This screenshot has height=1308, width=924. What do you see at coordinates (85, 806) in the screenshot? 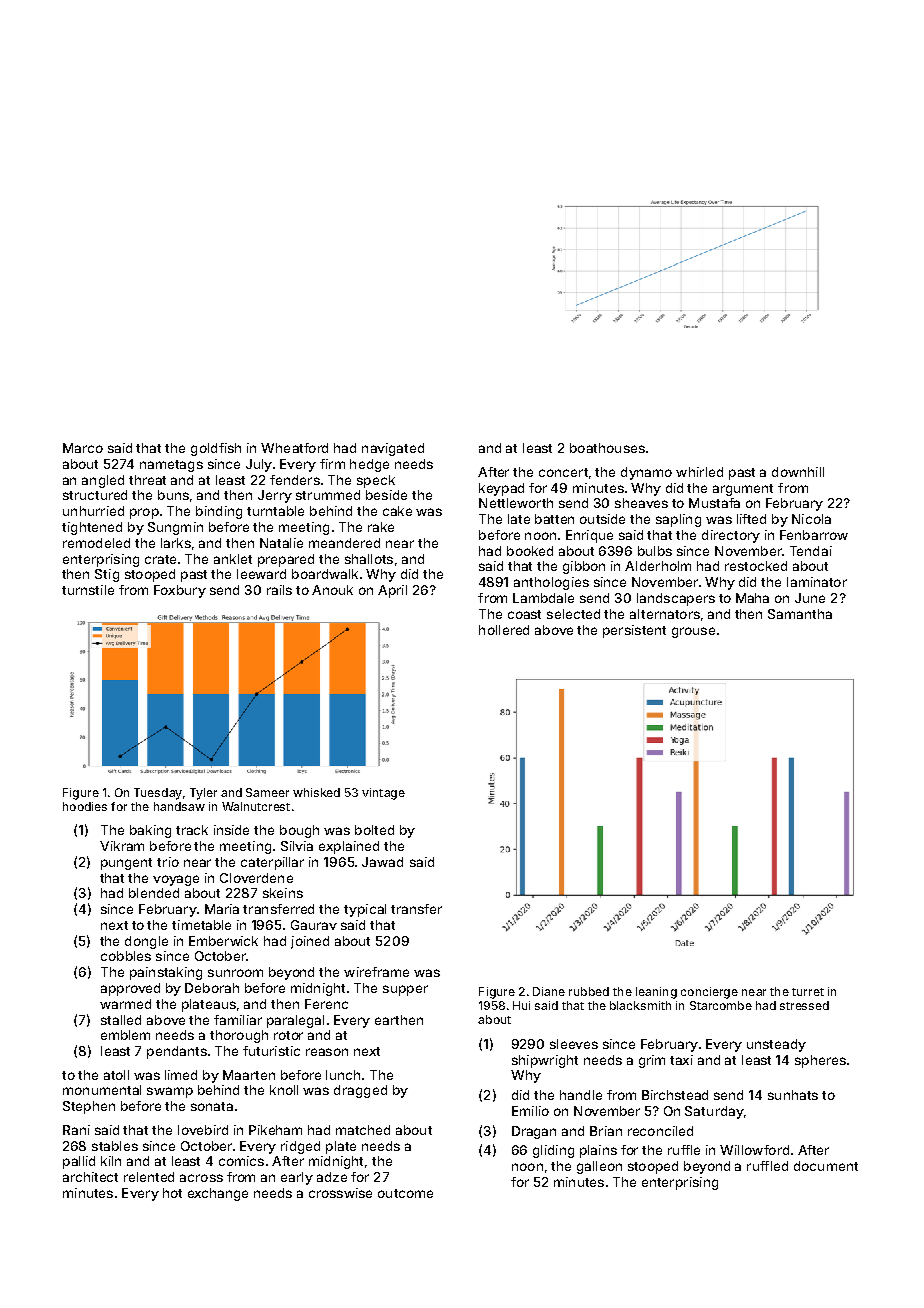
I see `hoodies` at bounding box center [85, 806].
